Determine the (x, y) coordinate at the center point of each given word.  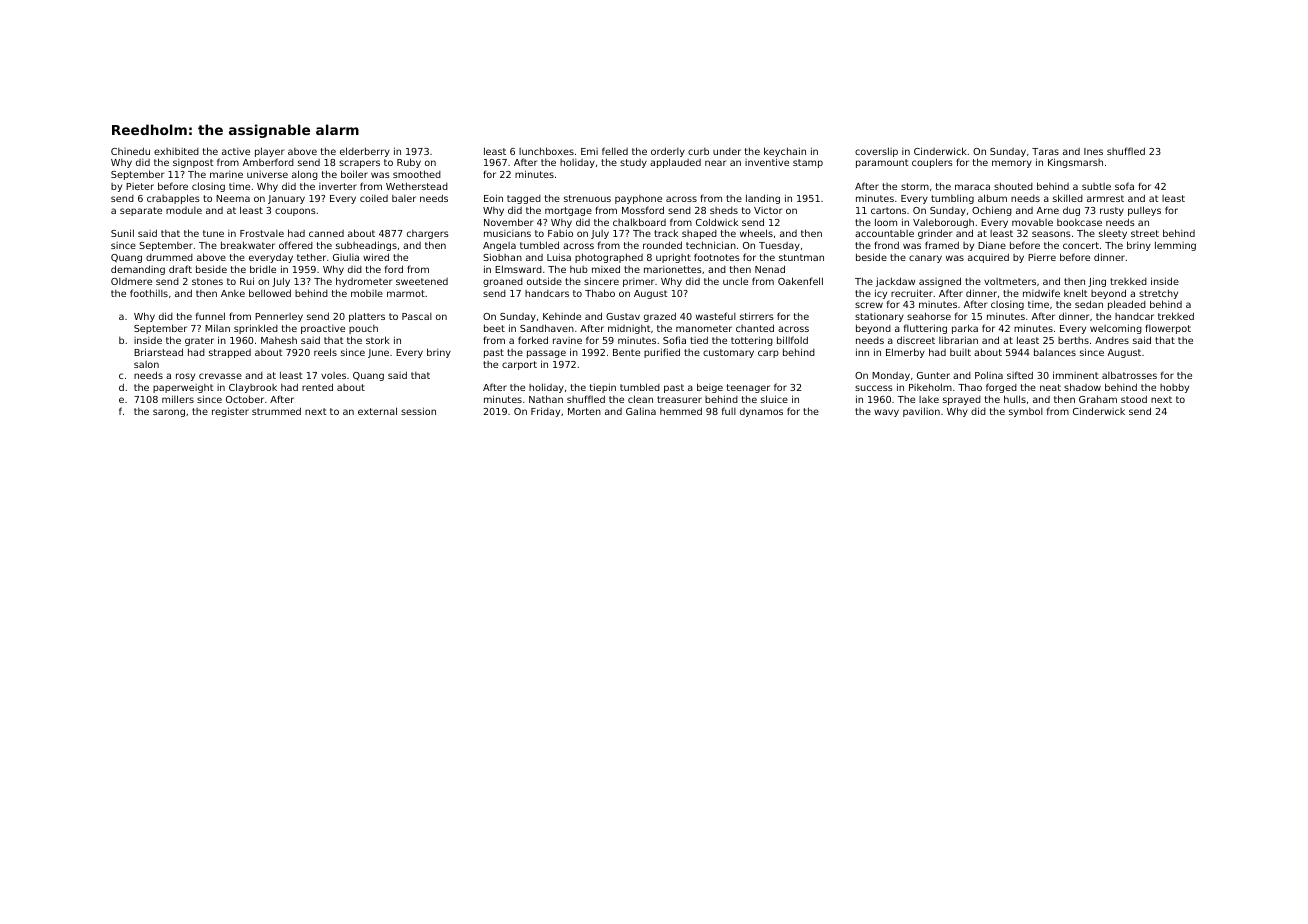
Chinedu (130, 151)
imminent (1075, 375)
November (508, 222)
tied (699, 340)
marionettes (673, 269)
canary (925, 259)
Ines (1093, 151)
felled (615, 151)
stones (207, 281)
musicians (507, 233)
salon (146, 364)
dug (1071, 211)
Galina (641, 411)
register (230, 412)
